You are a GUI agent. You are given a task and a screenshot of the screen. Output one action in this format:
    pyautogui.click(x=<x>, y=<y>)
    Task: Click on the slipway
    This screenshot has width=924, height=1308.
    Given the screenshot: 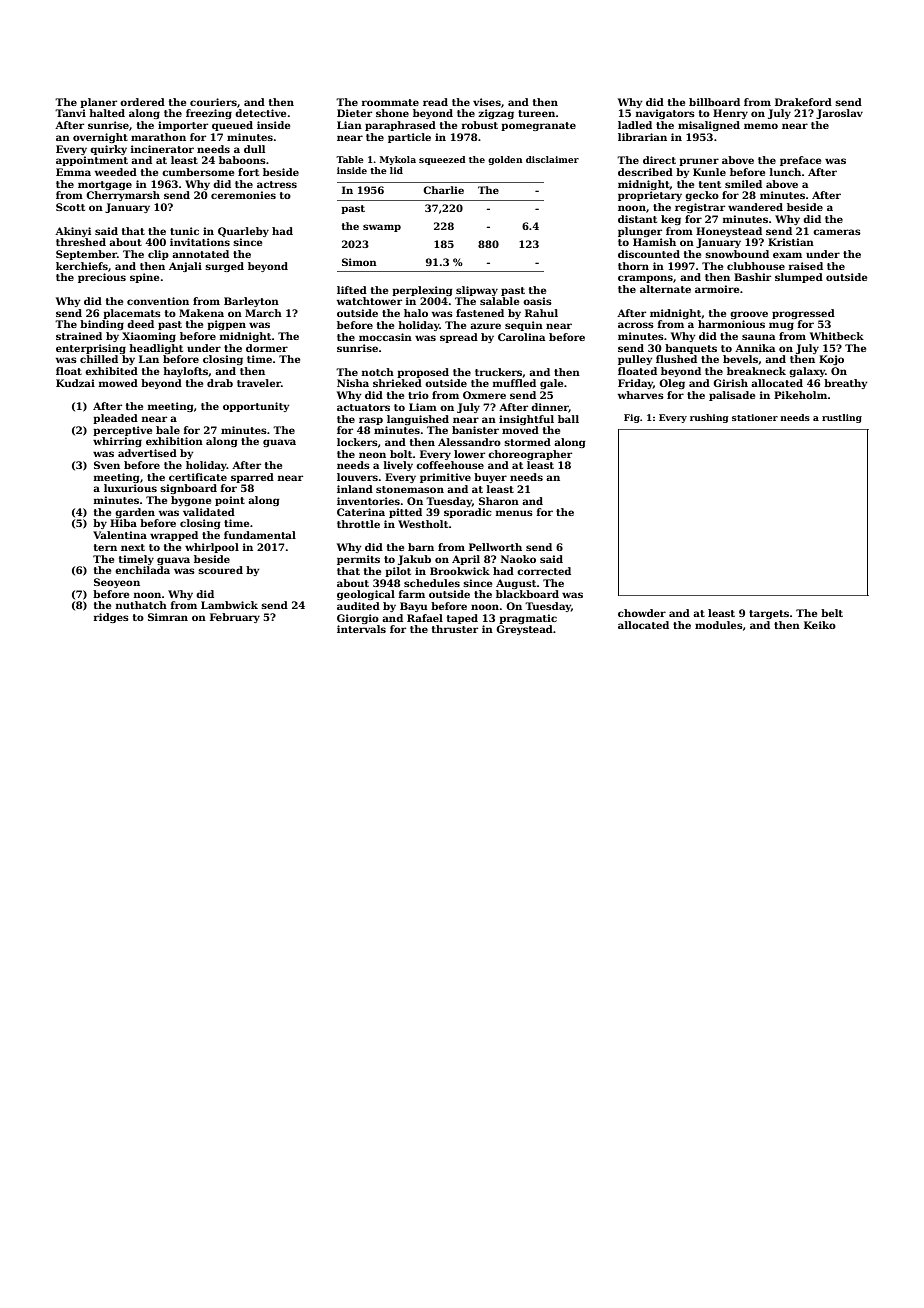 What is the action you would take?
    pyautogui.click(x=477, y=291)
